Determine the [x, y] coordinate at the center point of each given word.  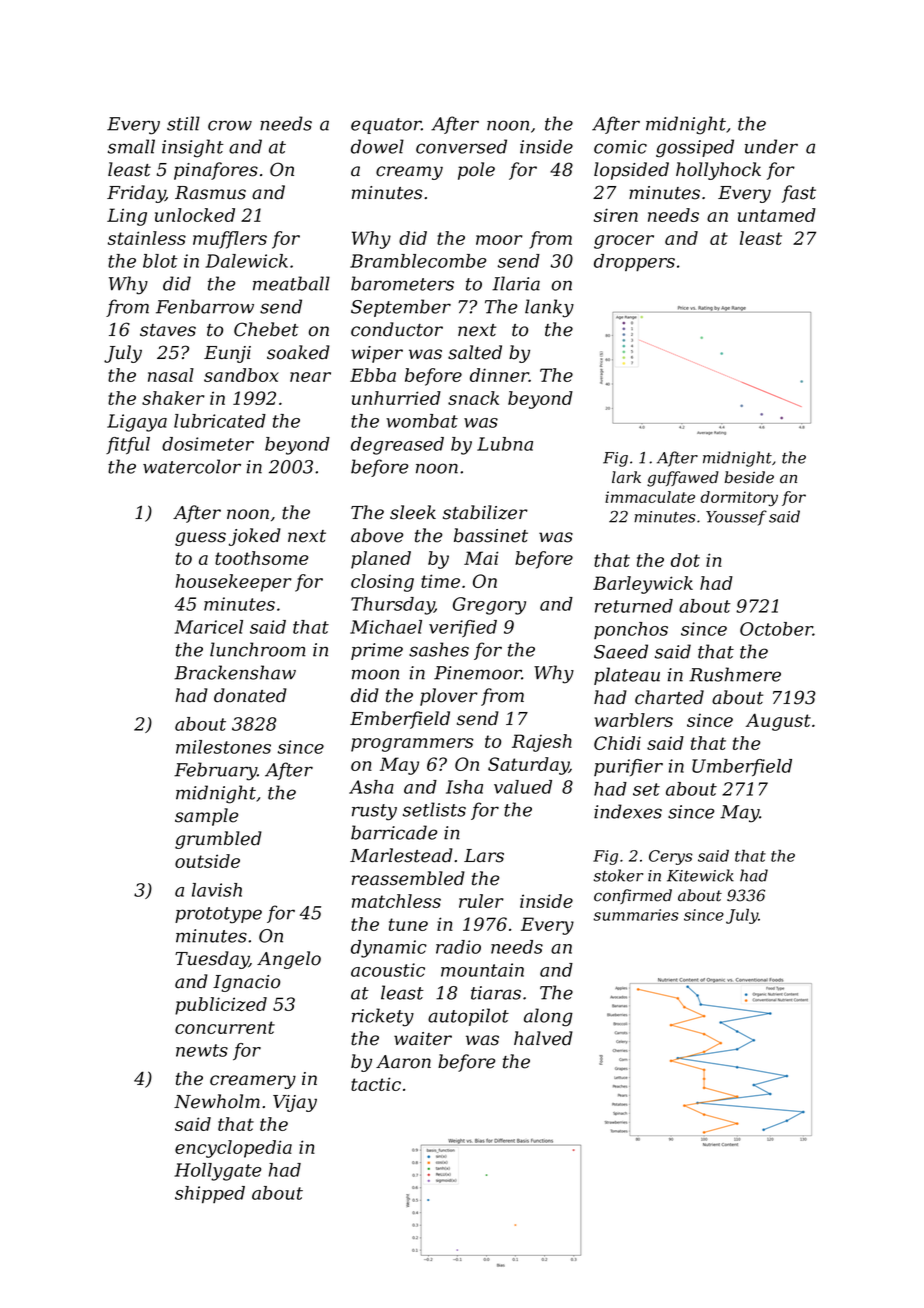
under [771, 146]
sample [206, 817]
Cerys [671, 857]
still [183, 123]
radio [458, 947]
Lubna [505, 444]
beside [749, 477]
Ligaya [137, 423]
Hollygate [218, 1172]
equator [386, 126]
